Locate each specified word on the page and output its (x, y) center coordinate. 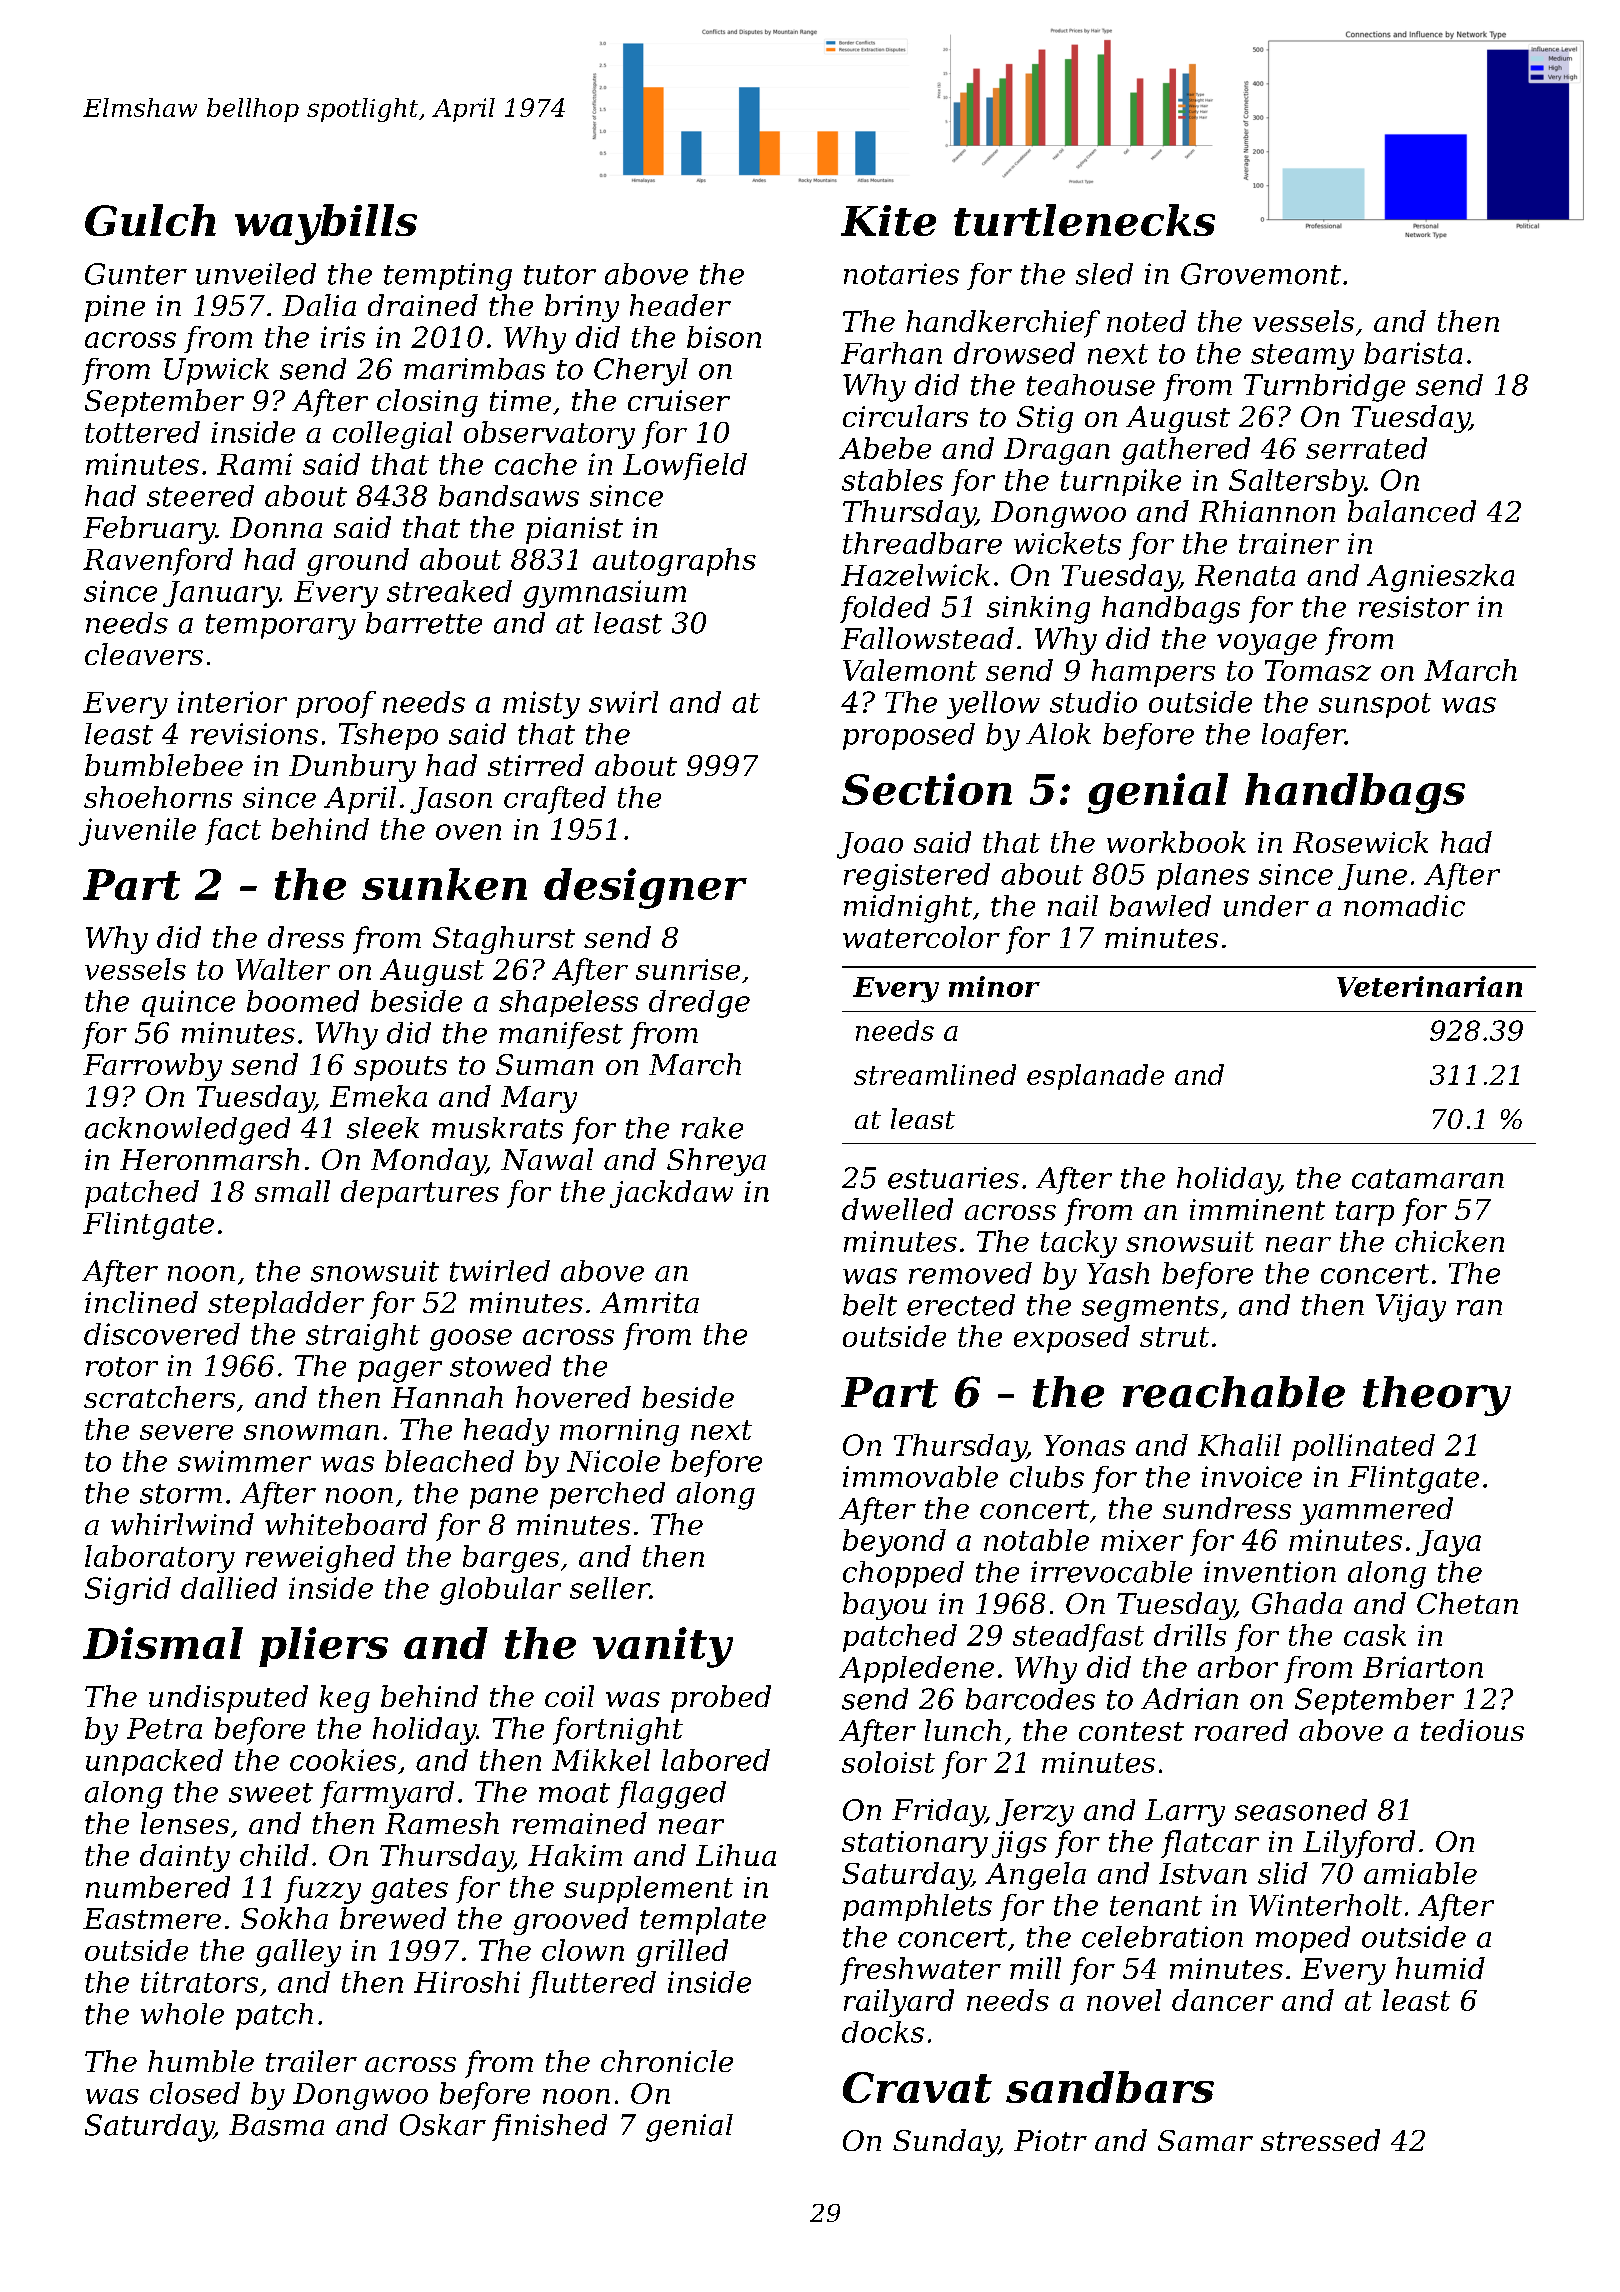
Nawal (547, 1159)
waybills (326, 224)
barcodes (1030, 1699)
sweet (271, 1793)
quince (188, 1003)
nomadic (1404, 906)
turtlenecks (1084, 220)
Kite (888, 220)
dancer (1222, 2000)
